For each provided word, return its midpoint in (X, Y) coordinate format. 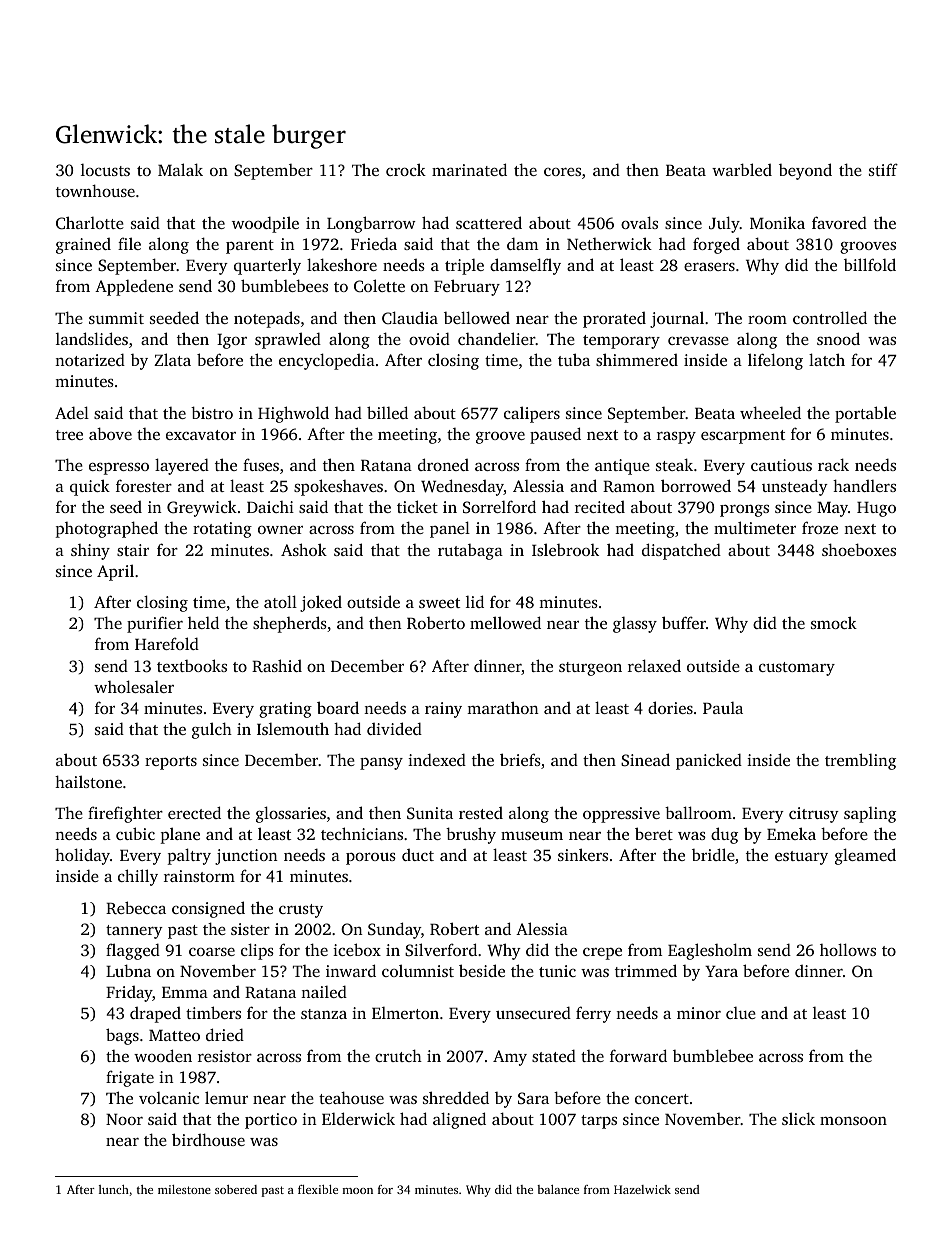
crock (406, 169)
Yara (721, 971)
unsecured (533, 1012)
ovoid (429, 338)
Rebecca (136, 908)
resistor (225, 1056)
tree (69, 435)
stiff (883, 169)
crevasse (698, 340)
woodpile (265, 224)
